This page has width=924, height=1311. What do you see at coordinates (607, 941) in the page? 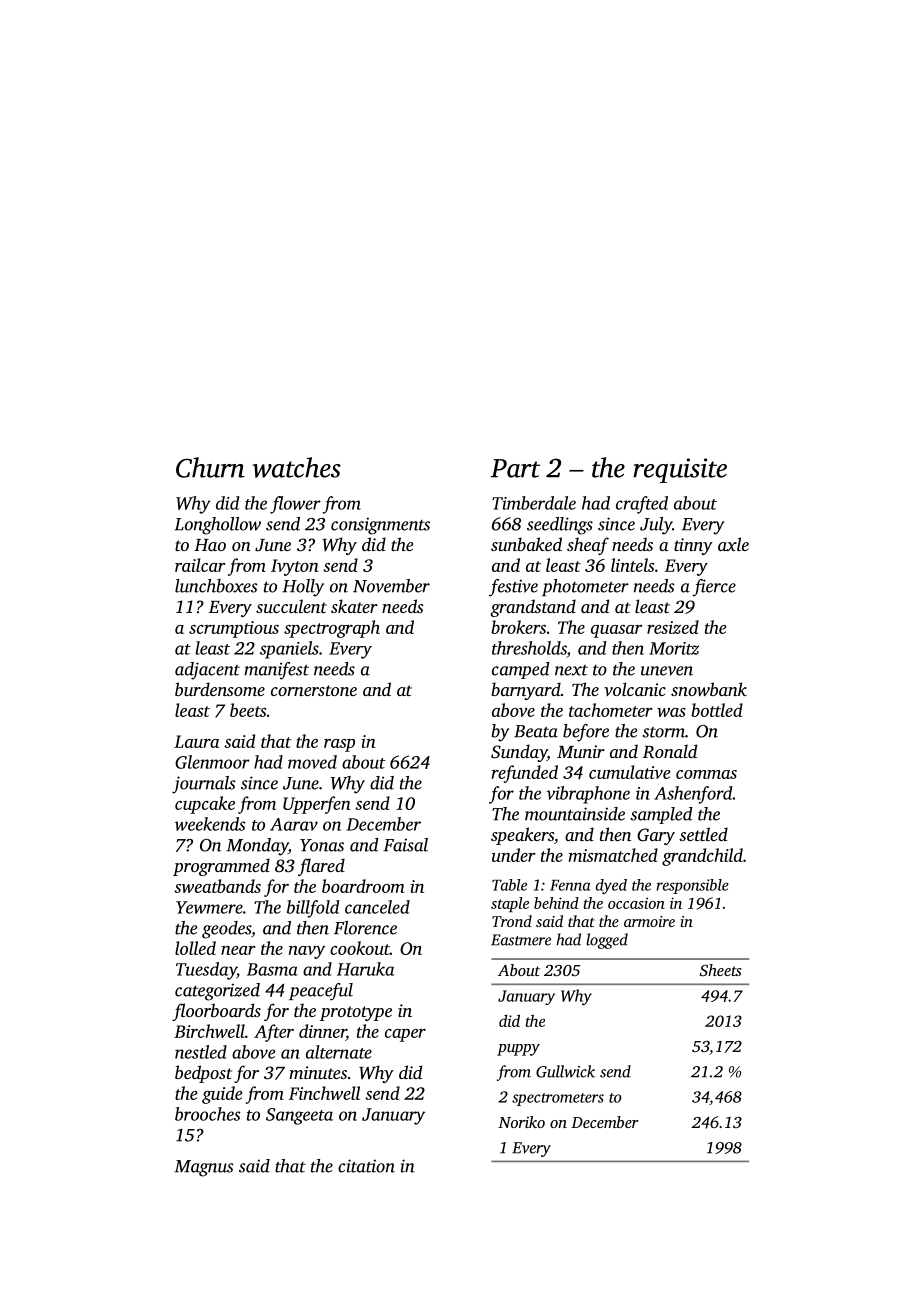
I see `logged` at bounding box center [607, 941].
